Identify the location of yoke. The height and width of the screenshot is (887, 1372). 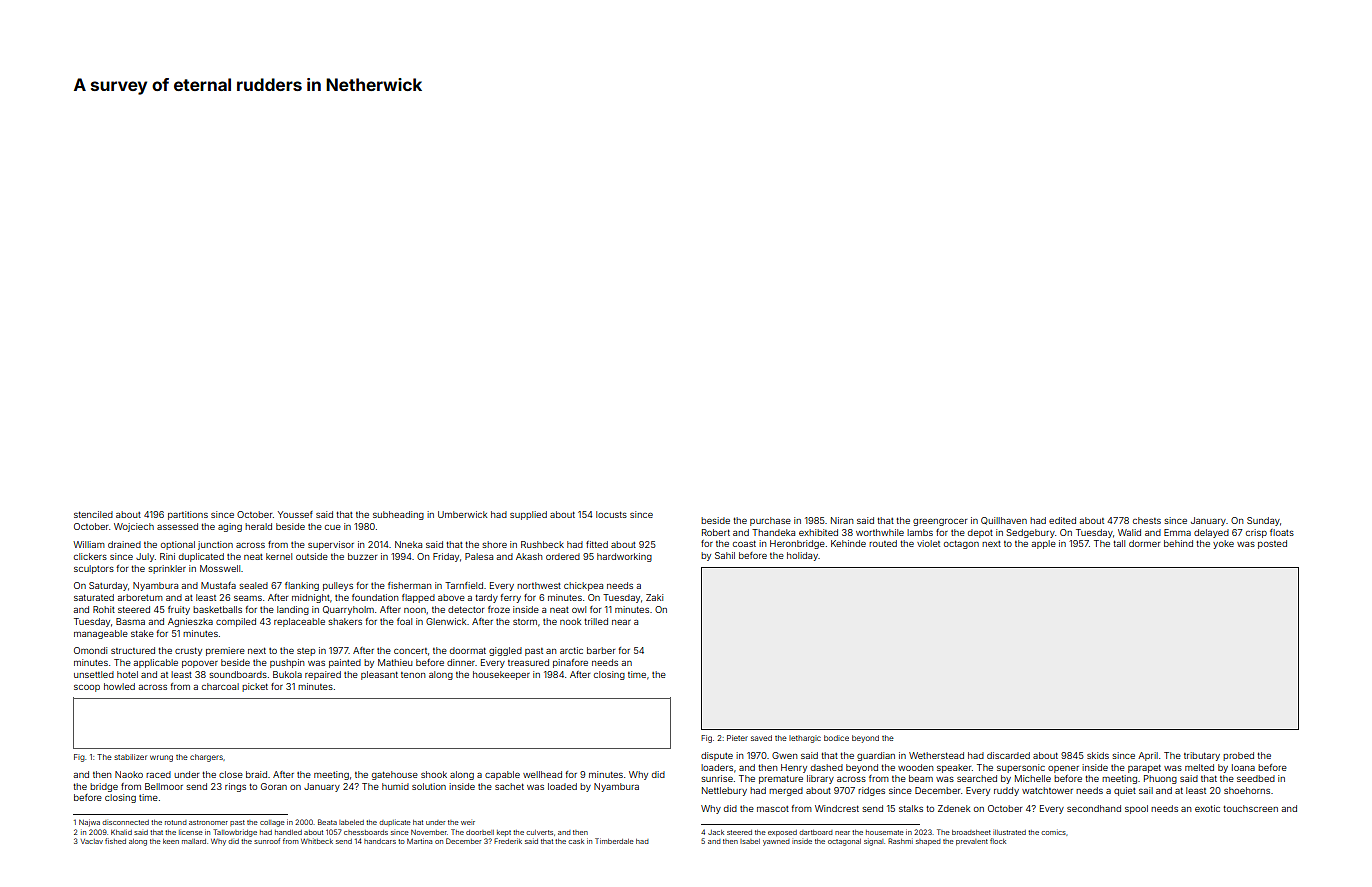
(1223, 544).
